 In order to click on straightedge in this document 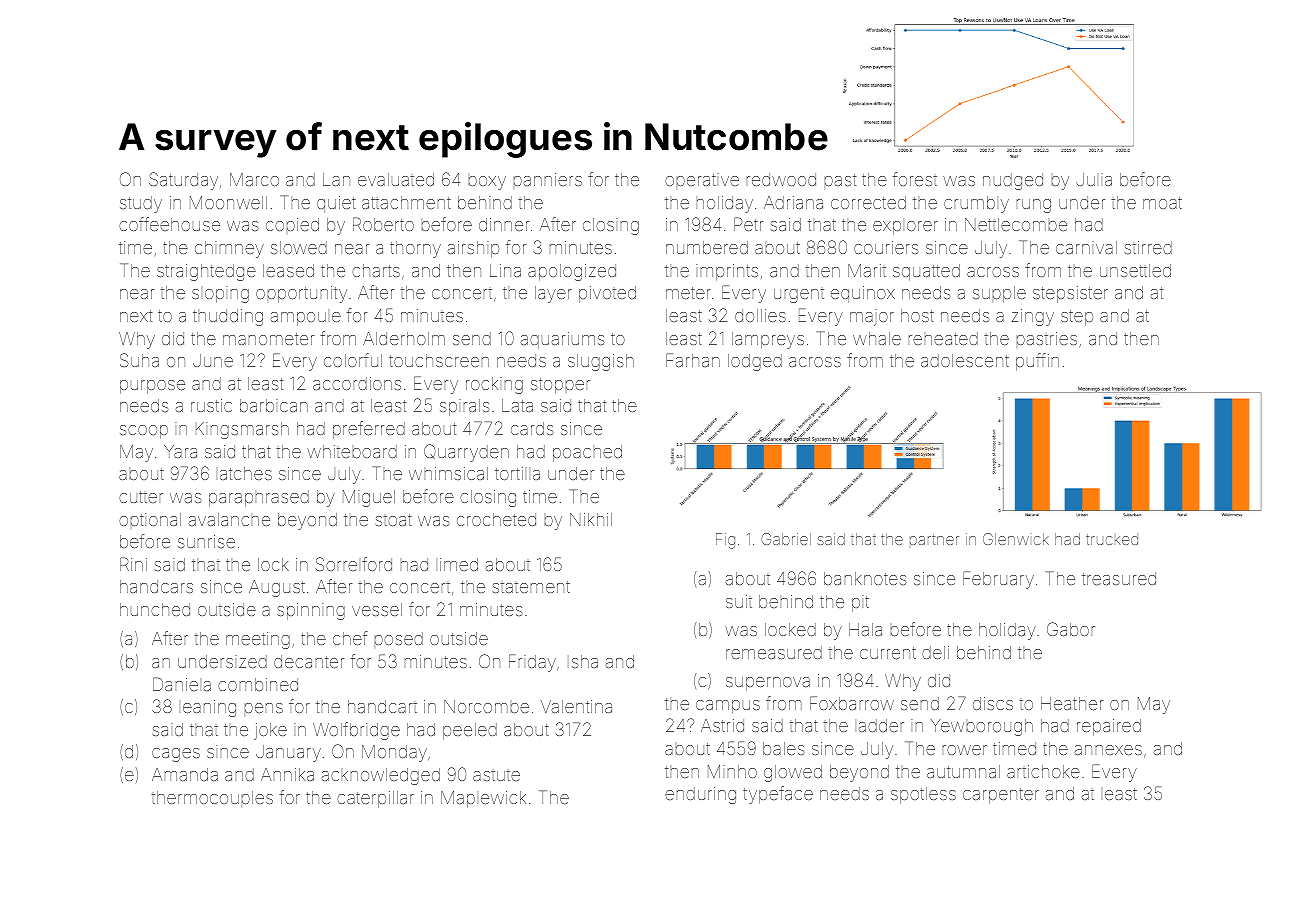, I will do `click(206, 272)`.
